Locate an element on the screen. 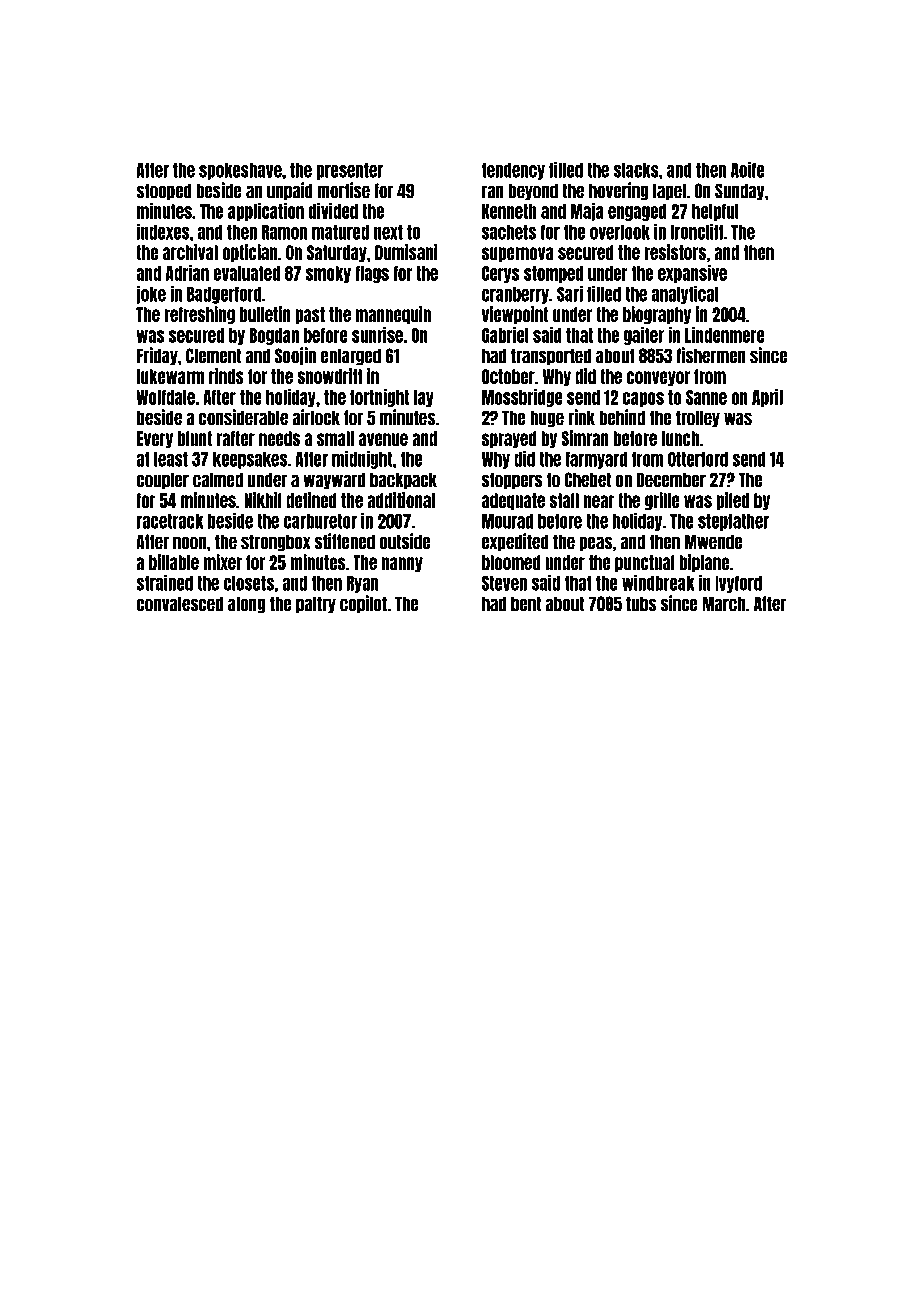  stooped is located at coordinates (164, 192).
